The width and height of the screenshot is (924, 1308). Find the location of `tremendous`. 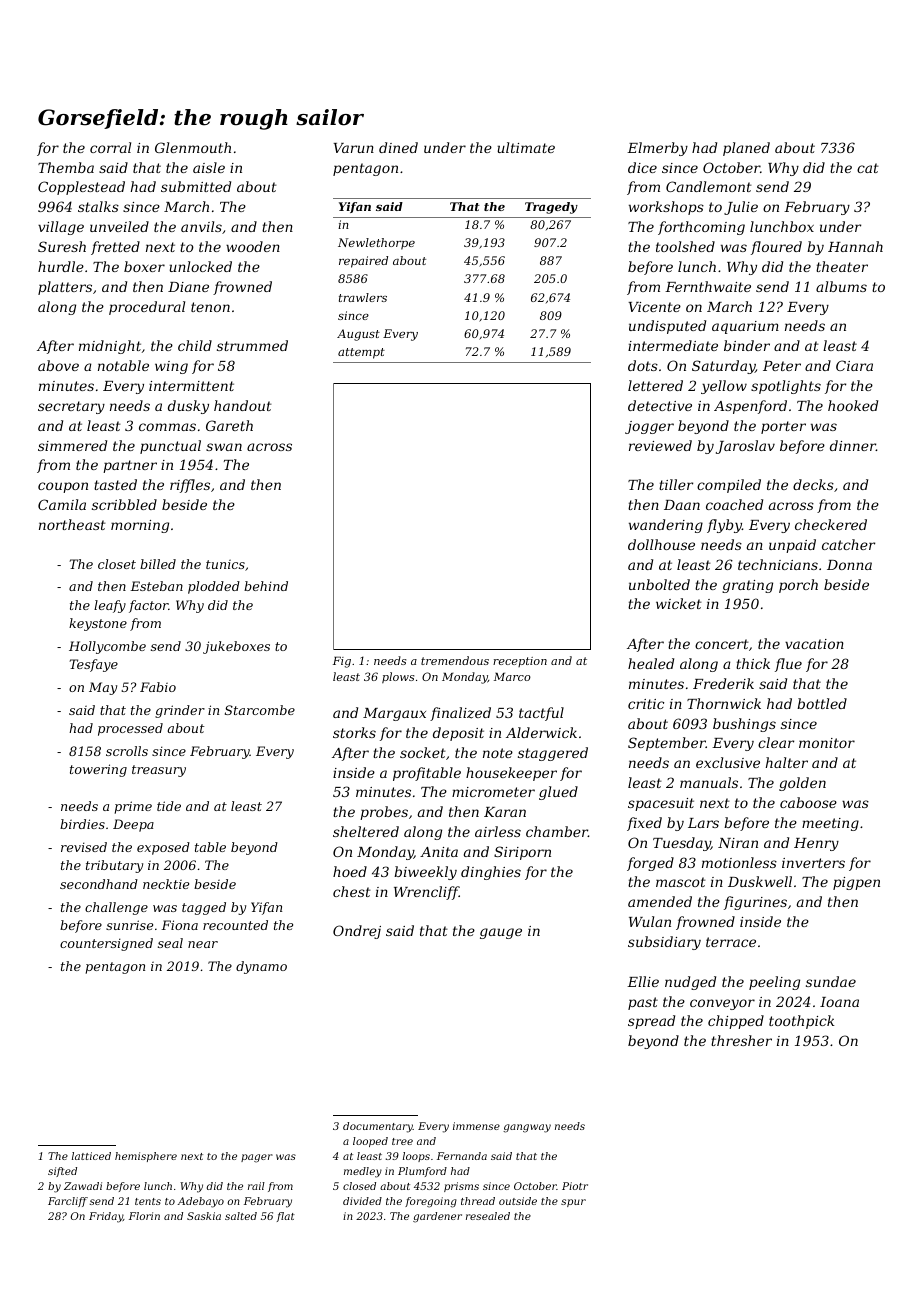

tremendous is located at coordinates (455, 660).
